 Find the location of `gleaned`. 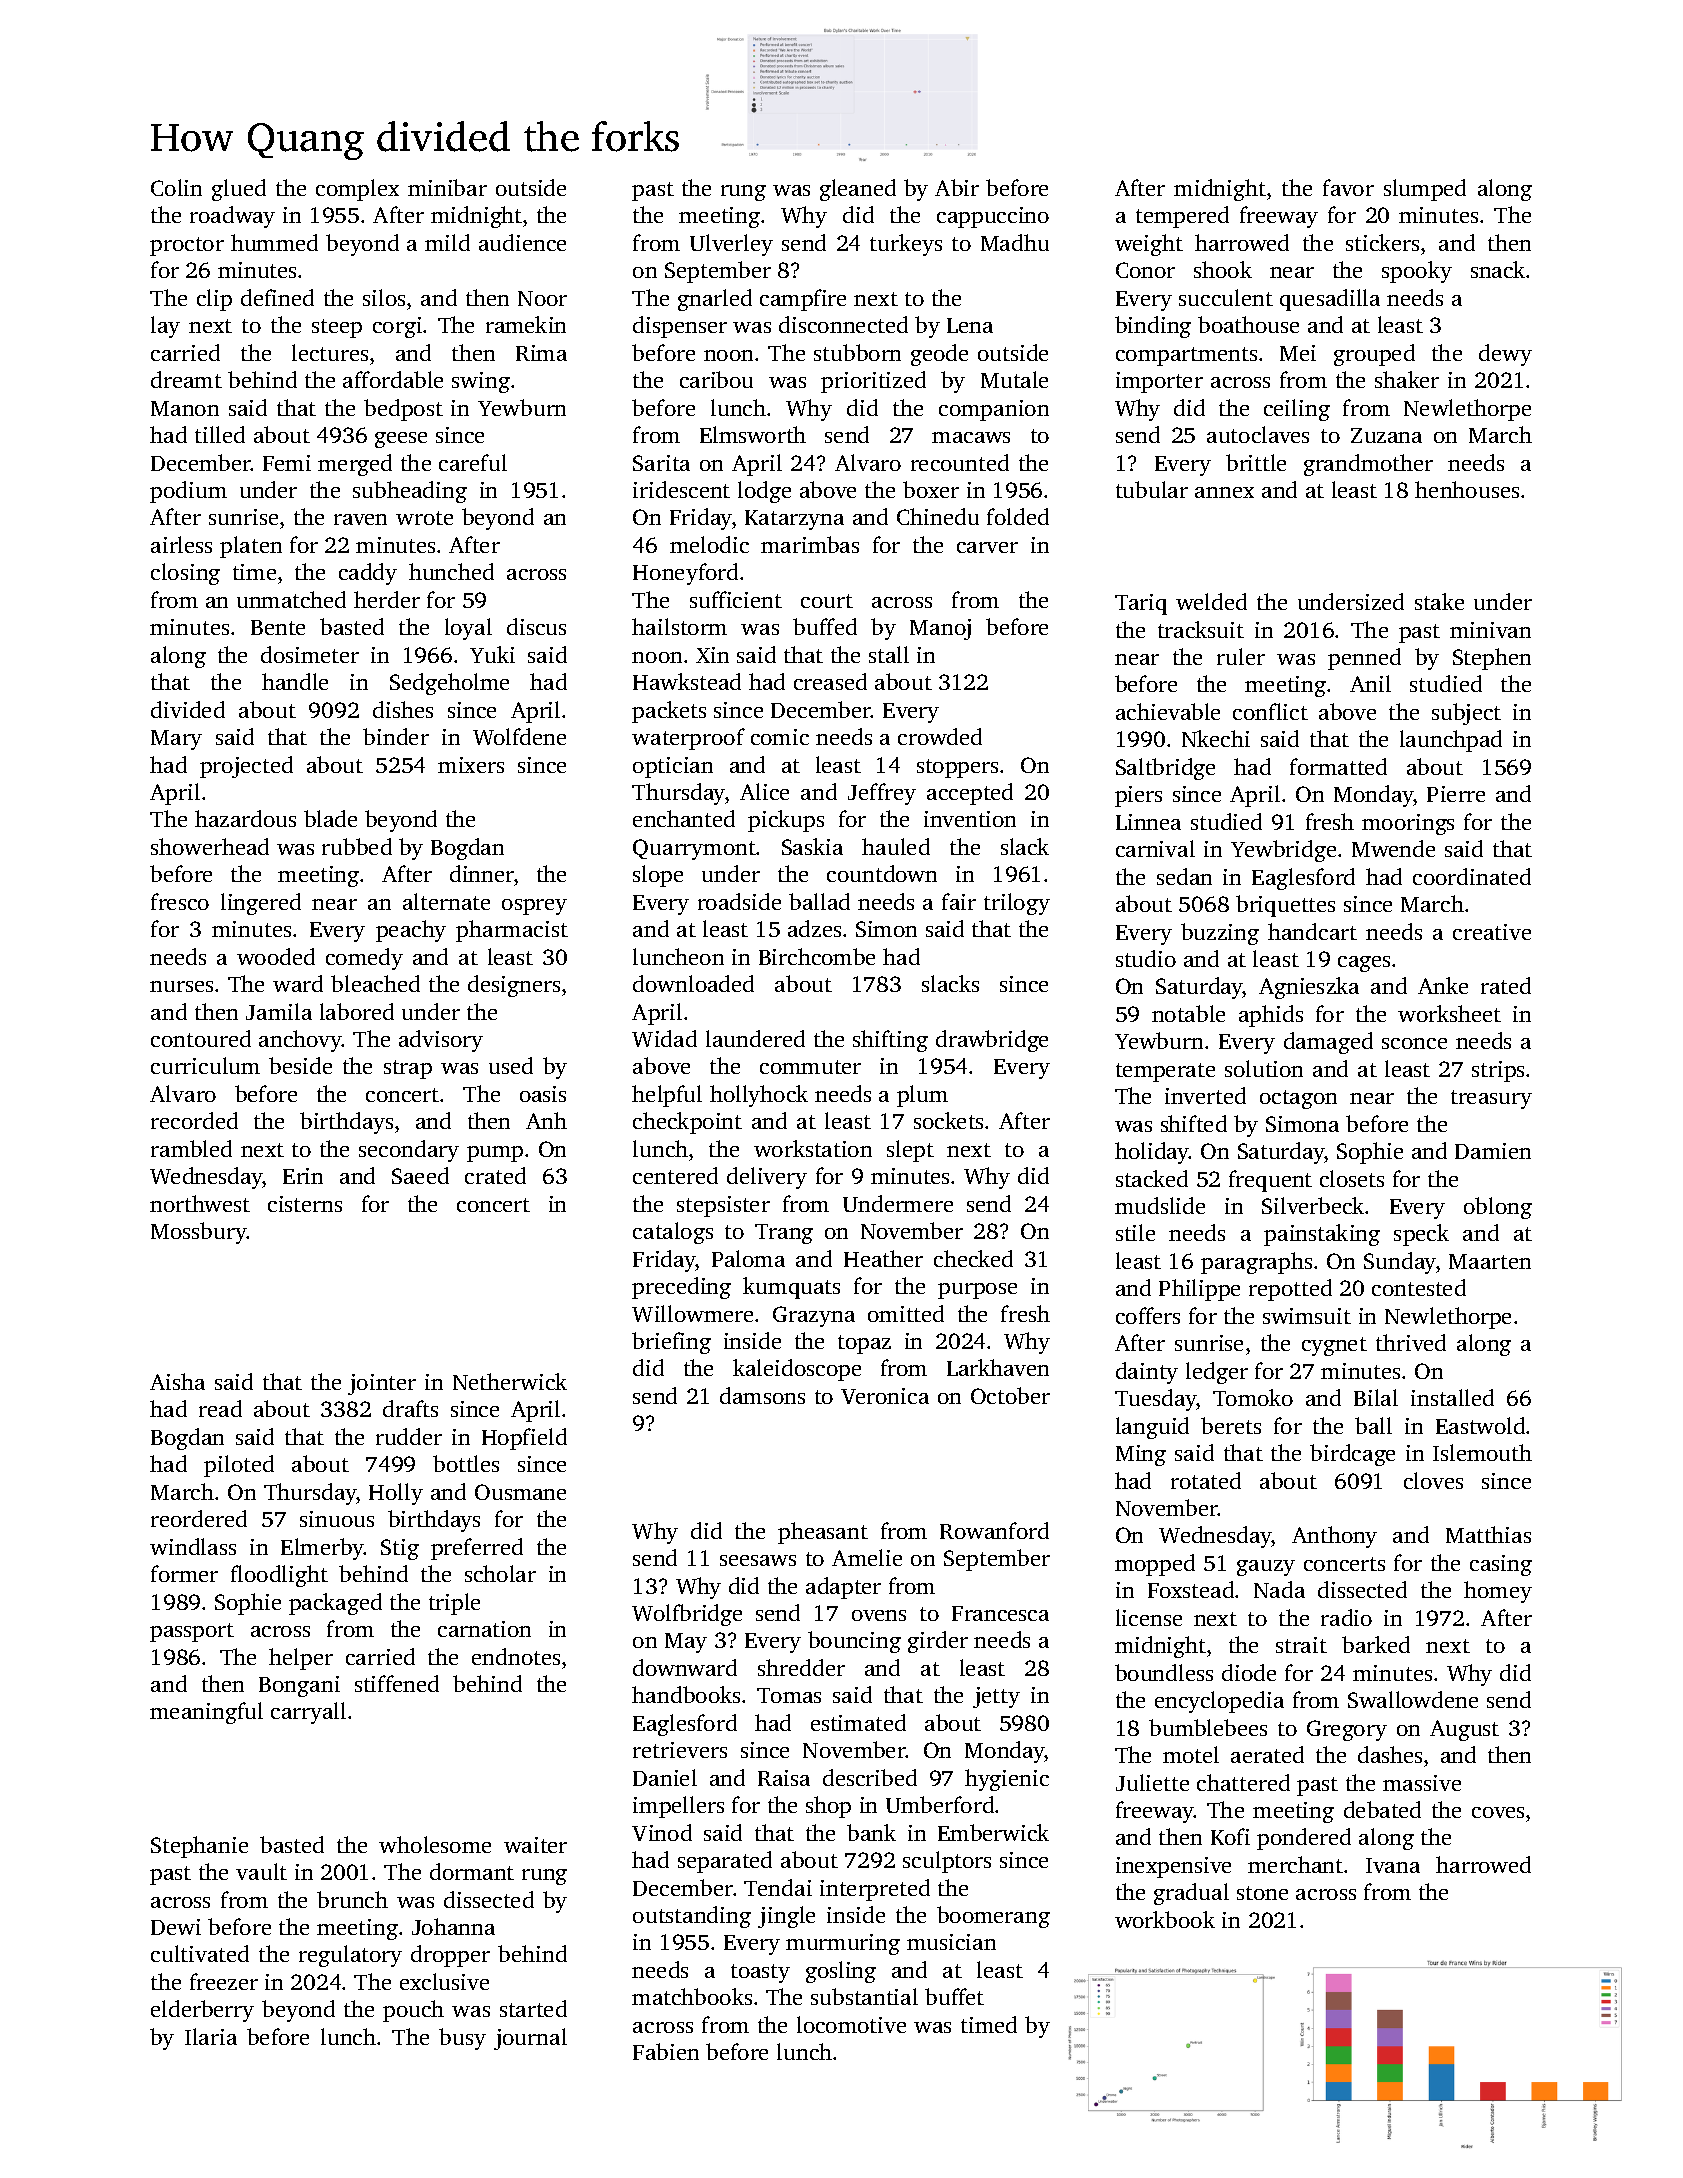

gleaned is located at coordinates (858, 190).
